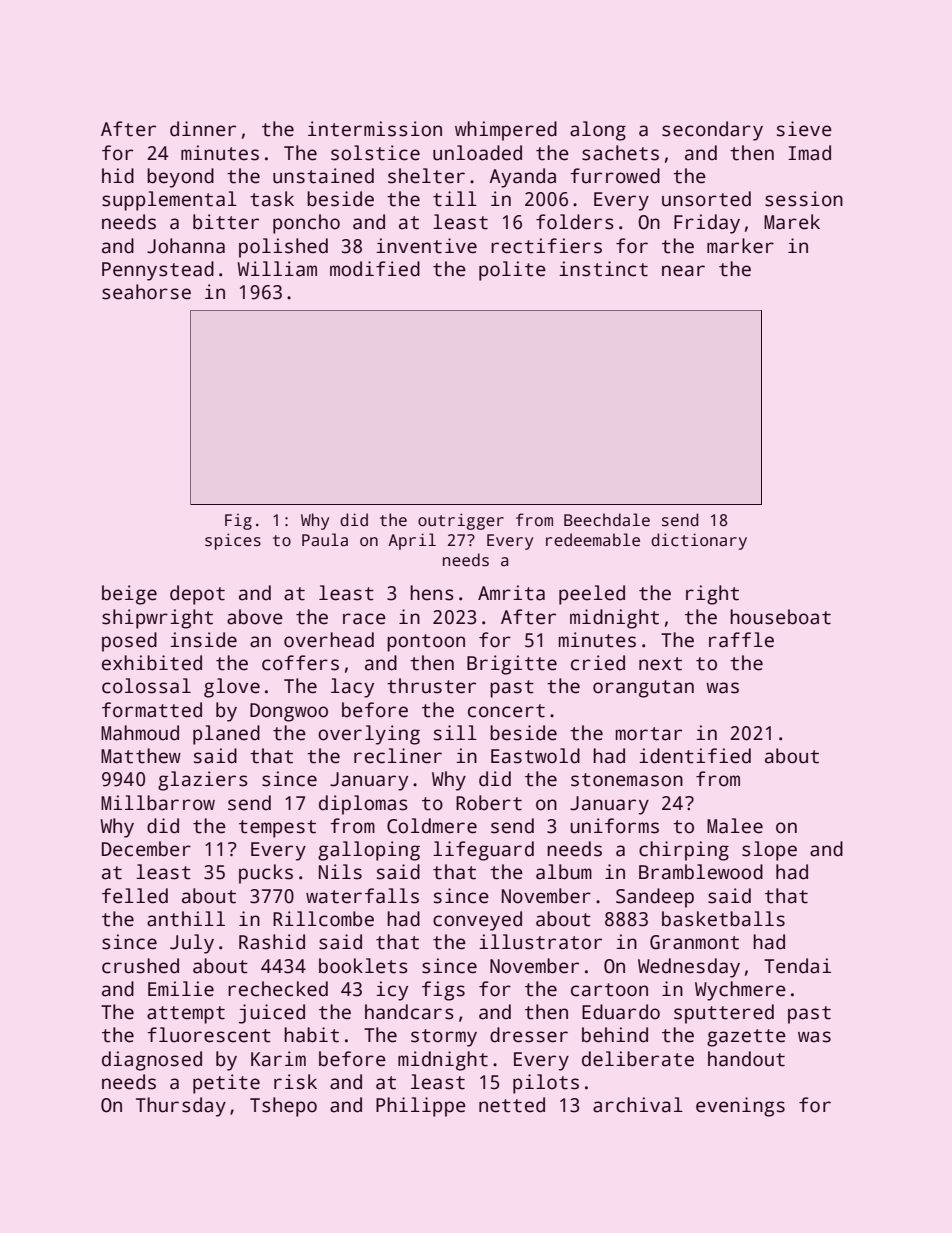 Image resolution: width=952 pixels, height=1233 pixels. Describe the element at coordinates (146, 292) in the screenshot. I see `seahorse` at that location.
